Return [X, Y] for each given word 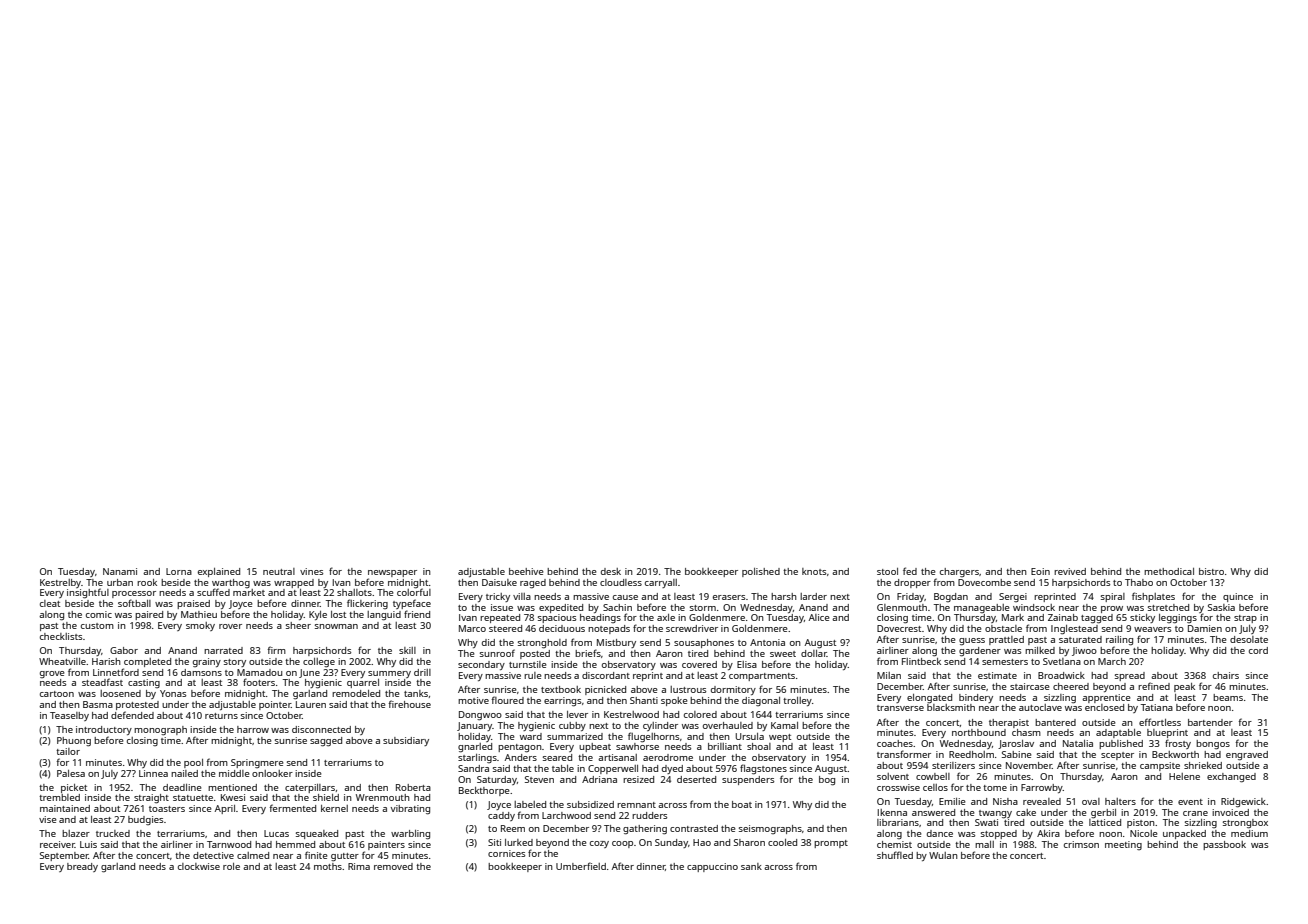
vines [311, 571]
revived [1070, 571]
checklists [61, 636]
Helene [1184, 776]
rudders [649, 815]
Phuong [74, 742]
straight [151, 799]
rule [533, 675]
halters [1120, 801]
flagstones [763, 769]
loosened [120, 693]
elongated [929, 699]
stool [887, 571]
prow [1112, 609]
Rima [359, 866]
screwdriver [692, 628]
